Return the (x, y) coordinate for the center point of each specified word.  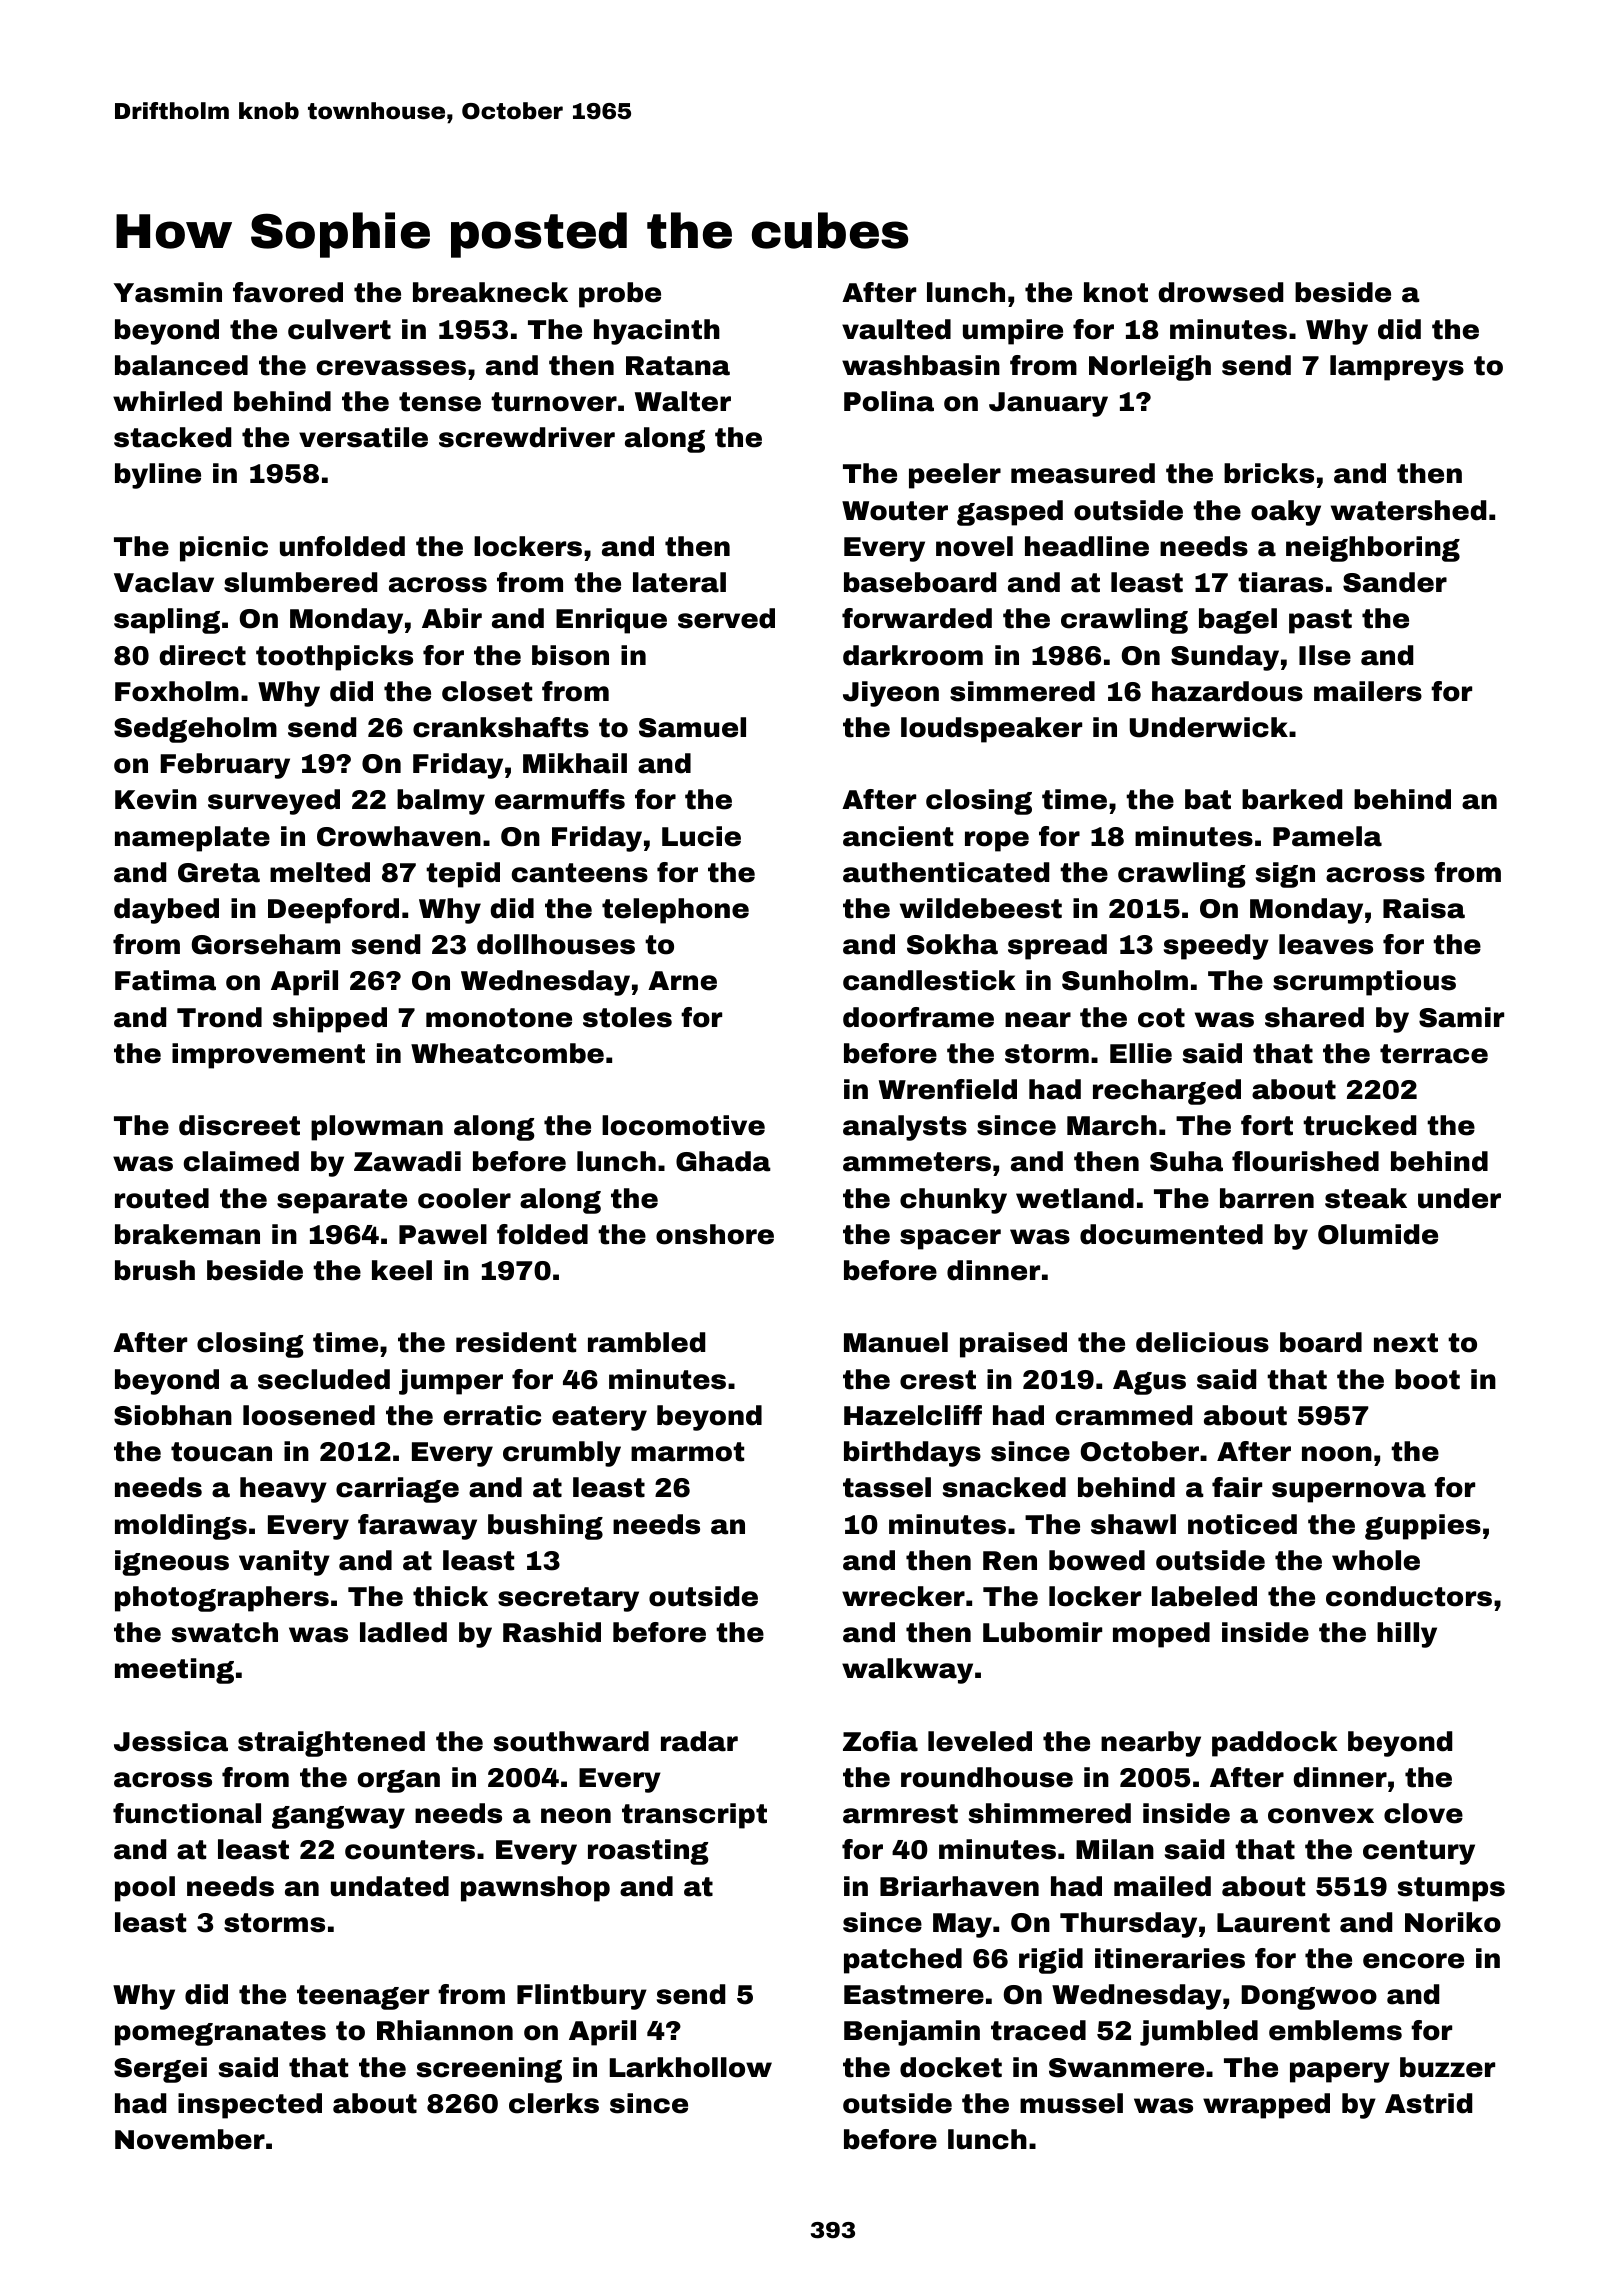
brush (155, 1270)
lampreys (1397, 368)
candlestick (929, 980)
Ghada (723, 1161)
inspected (250, 2106)
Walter (683, 401)
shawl (1133, 1524)
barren (1267, 1198)
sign (1285, 875)
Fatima (165, 980)
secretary (568, 1599)
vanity (284, 1563)
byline (158, 476)
